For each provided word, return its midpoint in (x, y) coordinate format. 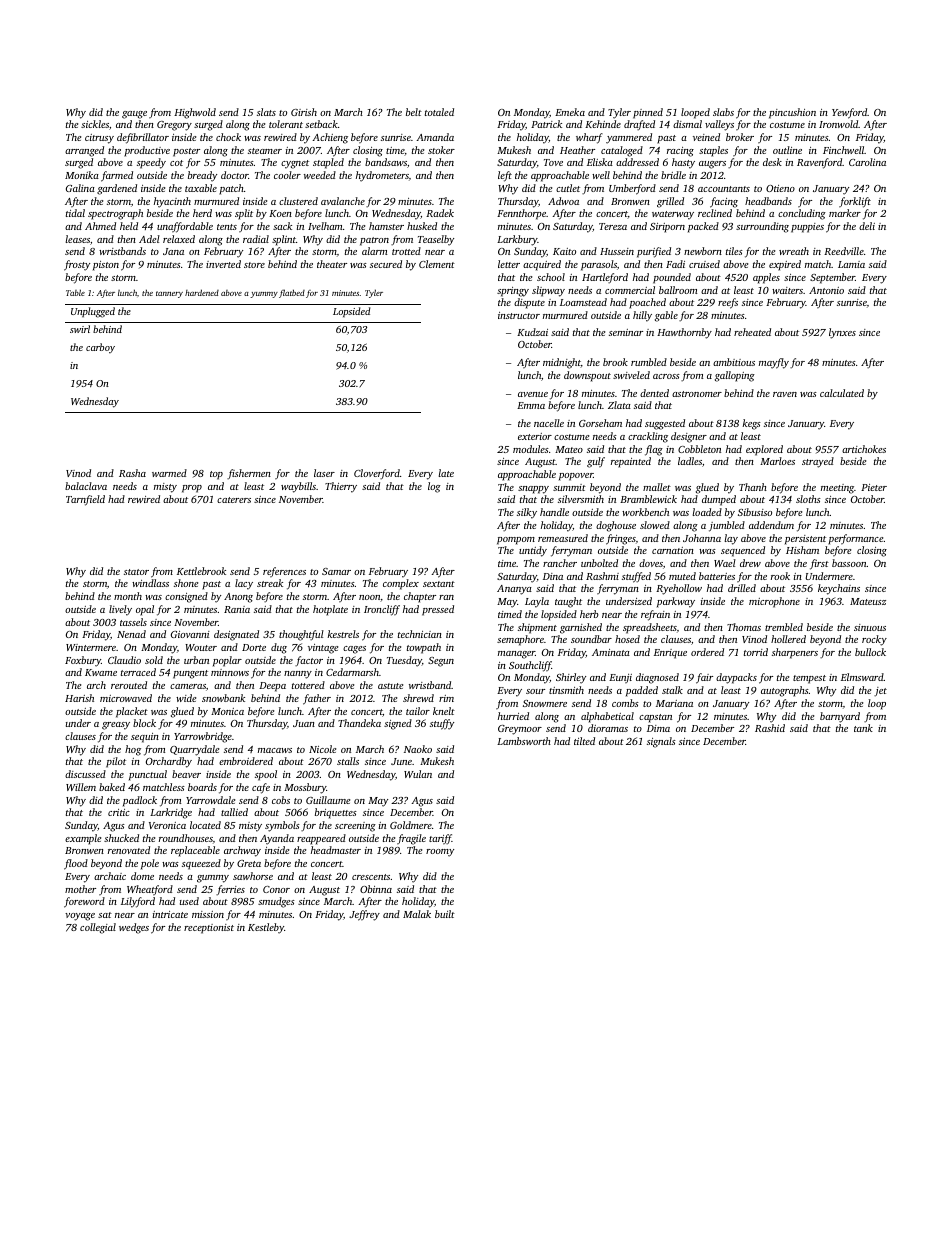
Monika (82, 175)
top (216, 475)
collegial (98, 928)
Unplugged (93, 312)
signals (661, 742)
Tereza (613, 226)
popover (576, 477)
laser (324, 473)
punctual (148, 775)
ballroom (678, 290)
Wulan (418, 774)
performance (855, 539)
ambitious (734, 362)
